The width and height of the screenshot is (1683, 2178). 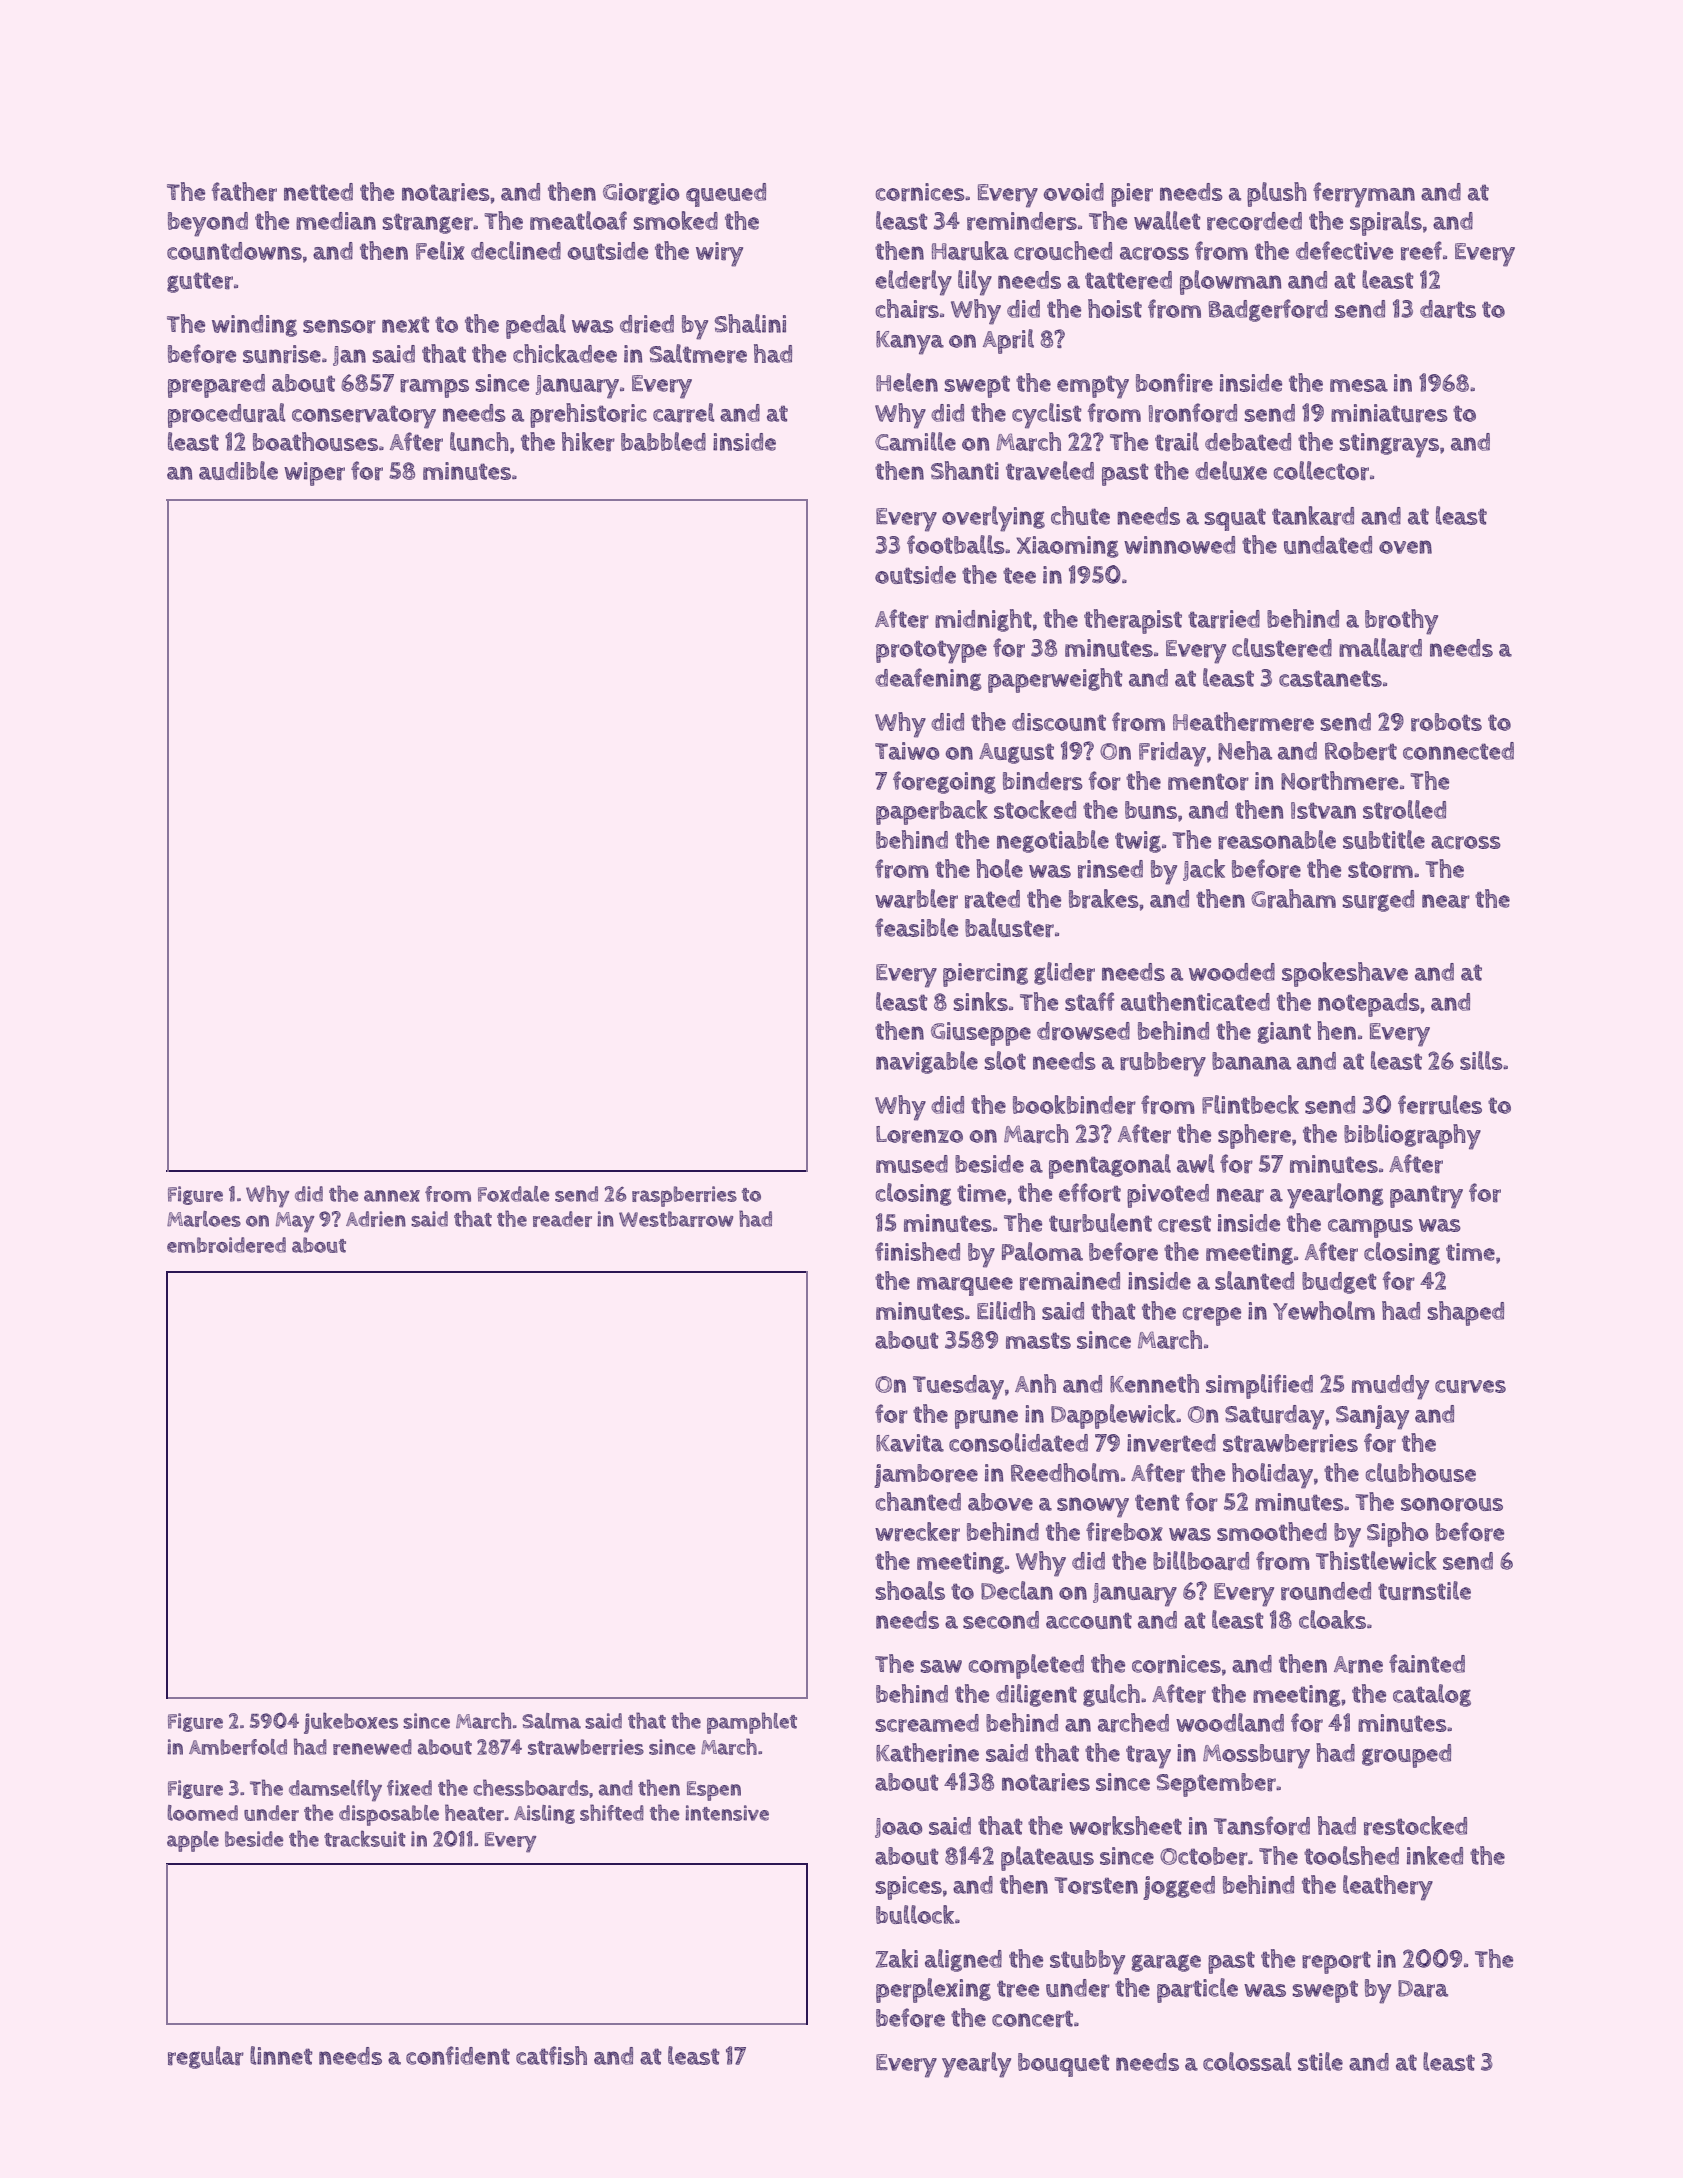 What do you see at coordinates (458, 2055) in the screenshot?
I see `confident` at bounding box center [458, 2055].
